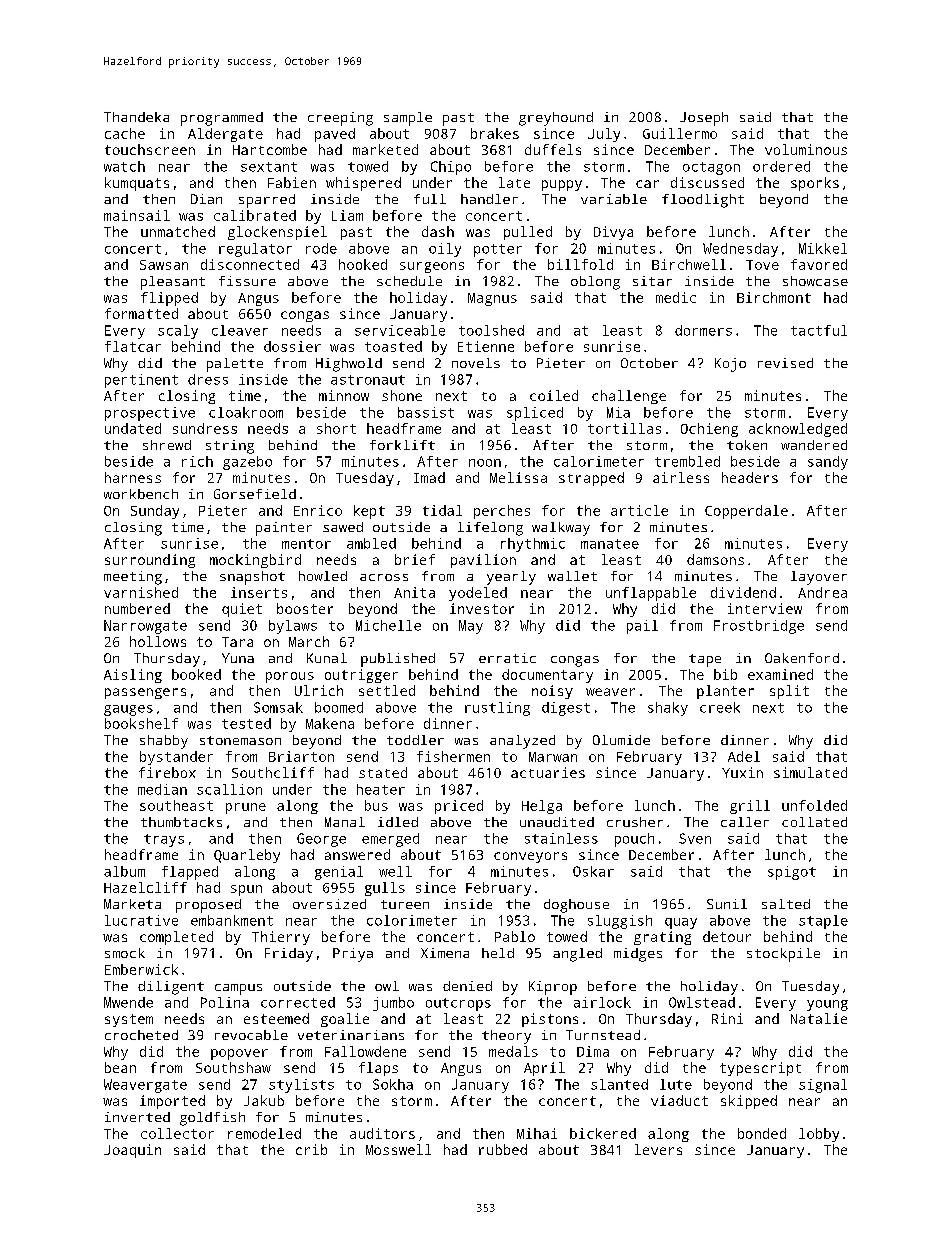 Image resolution: width=952 pixels, height=1233 pixels. I want to click on unfolded, so click(814, 805).
